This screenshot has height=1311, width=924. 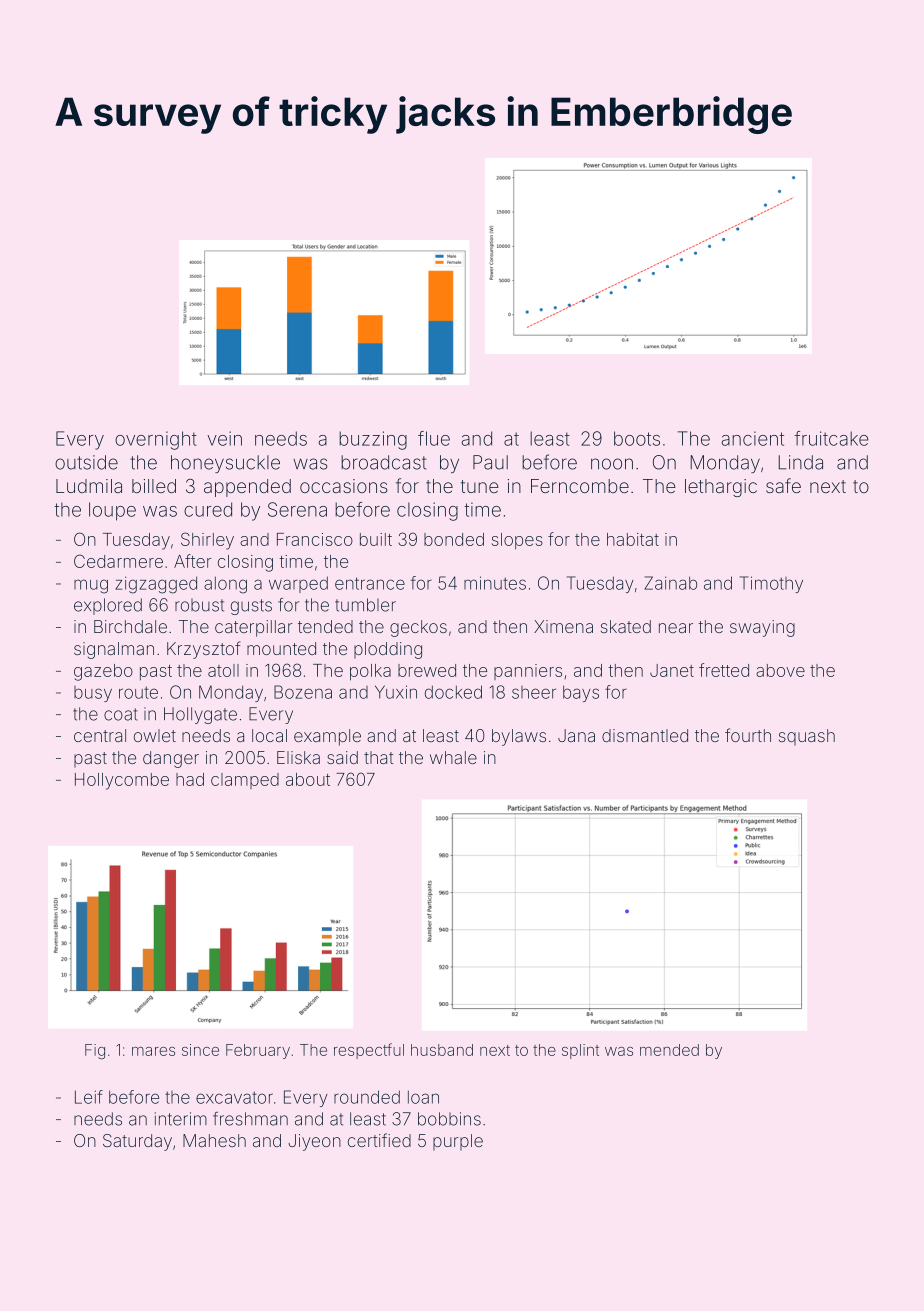 What do you see at coordinates (454, 539) in the screenshot?
I see `bonded` at bounding box center [454, 539].
